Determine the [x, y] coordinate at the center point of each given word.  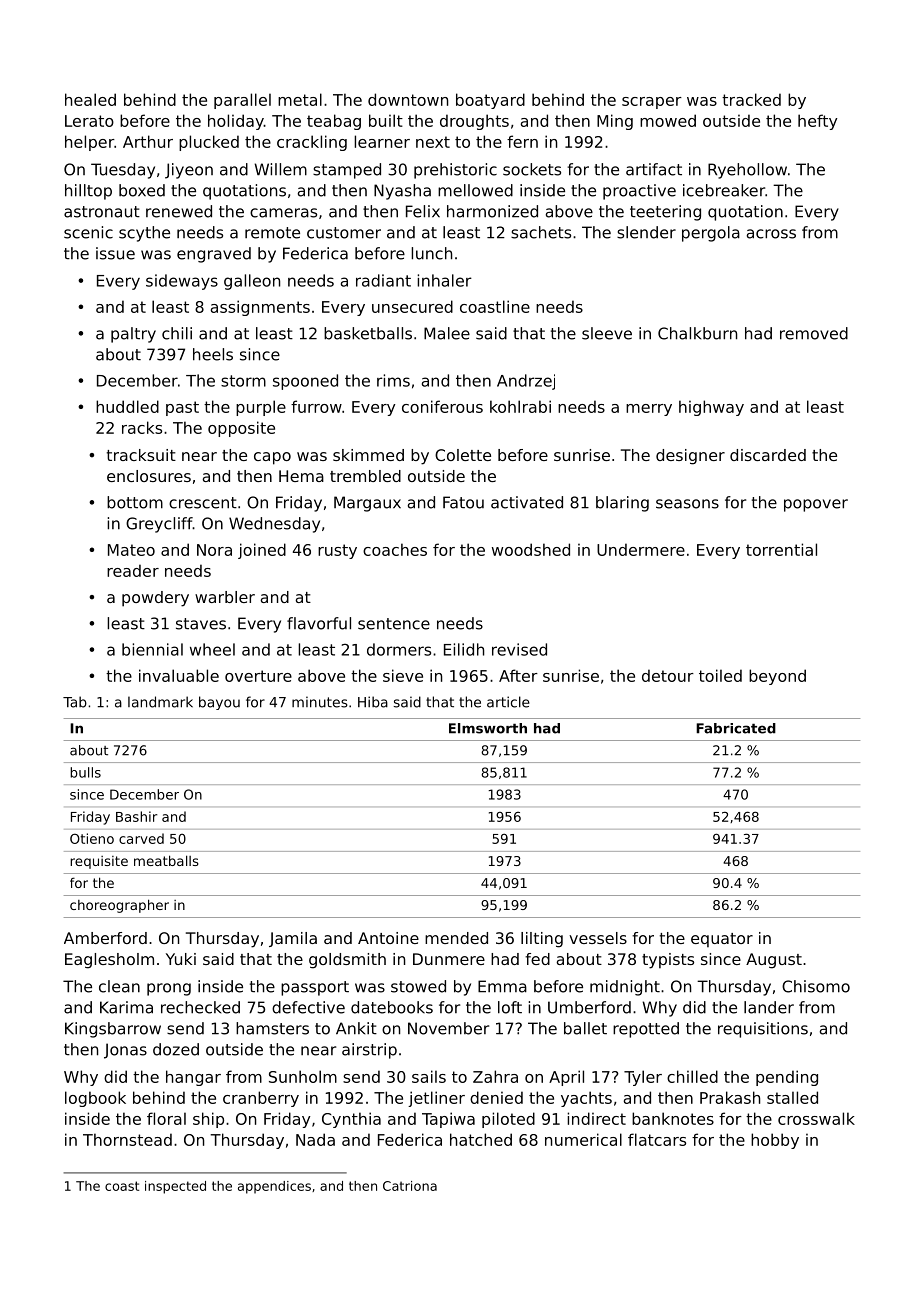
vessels [598, 938]
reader [133, 570]
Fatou [463, 502]
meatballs [166, 860]
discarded [768, 455]
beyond [777, 677]
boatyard [490, 101]
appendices [274, 1187]
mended [456, 938]
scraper [652, 103]
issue [115, 253]
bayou [219, 703]
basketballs [368, 333]
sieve [403, 675]
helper [89, 143]
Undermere [641, 549]
